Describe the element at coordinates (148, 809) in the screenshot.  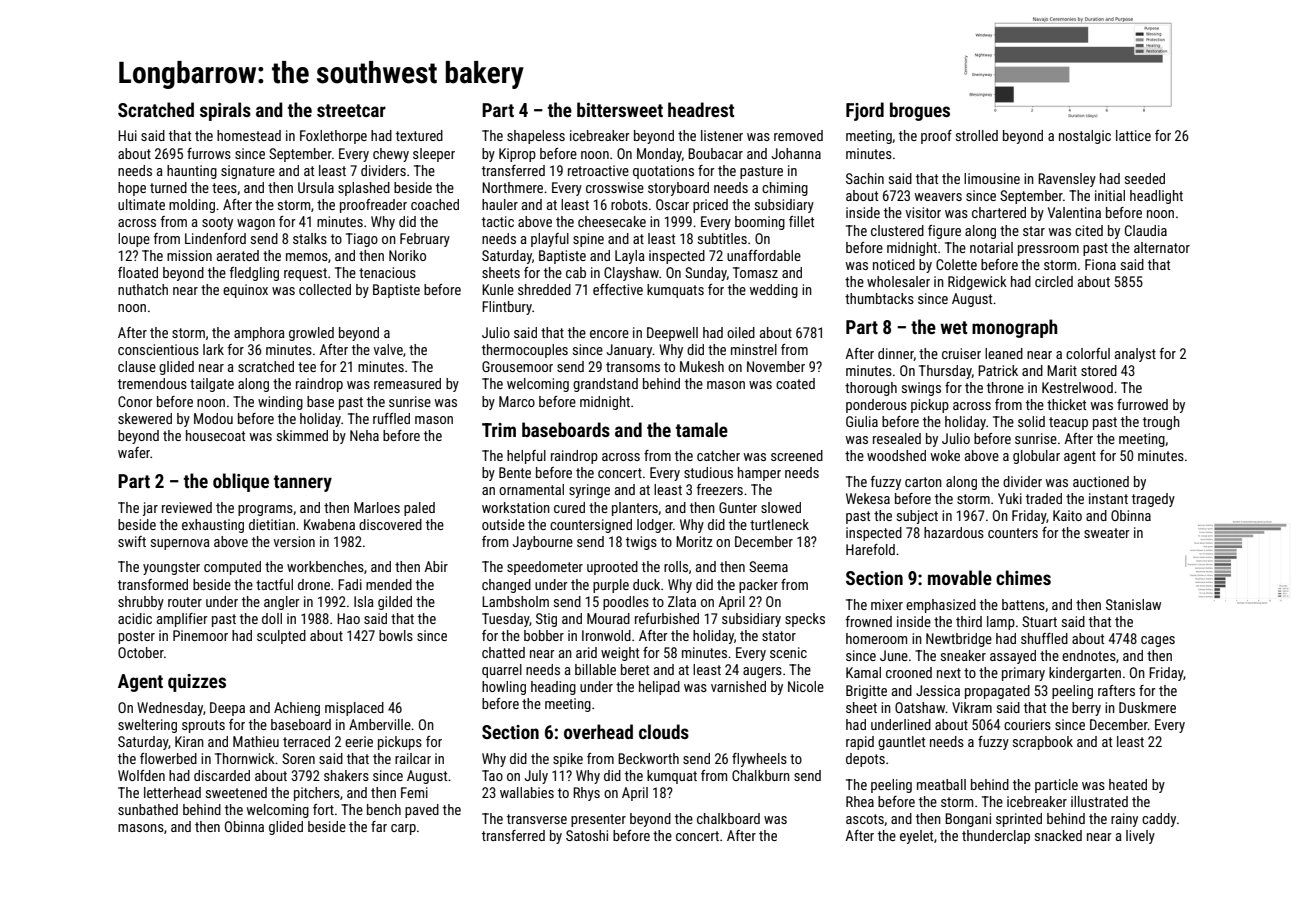
I see `sunbathed` at that location.
